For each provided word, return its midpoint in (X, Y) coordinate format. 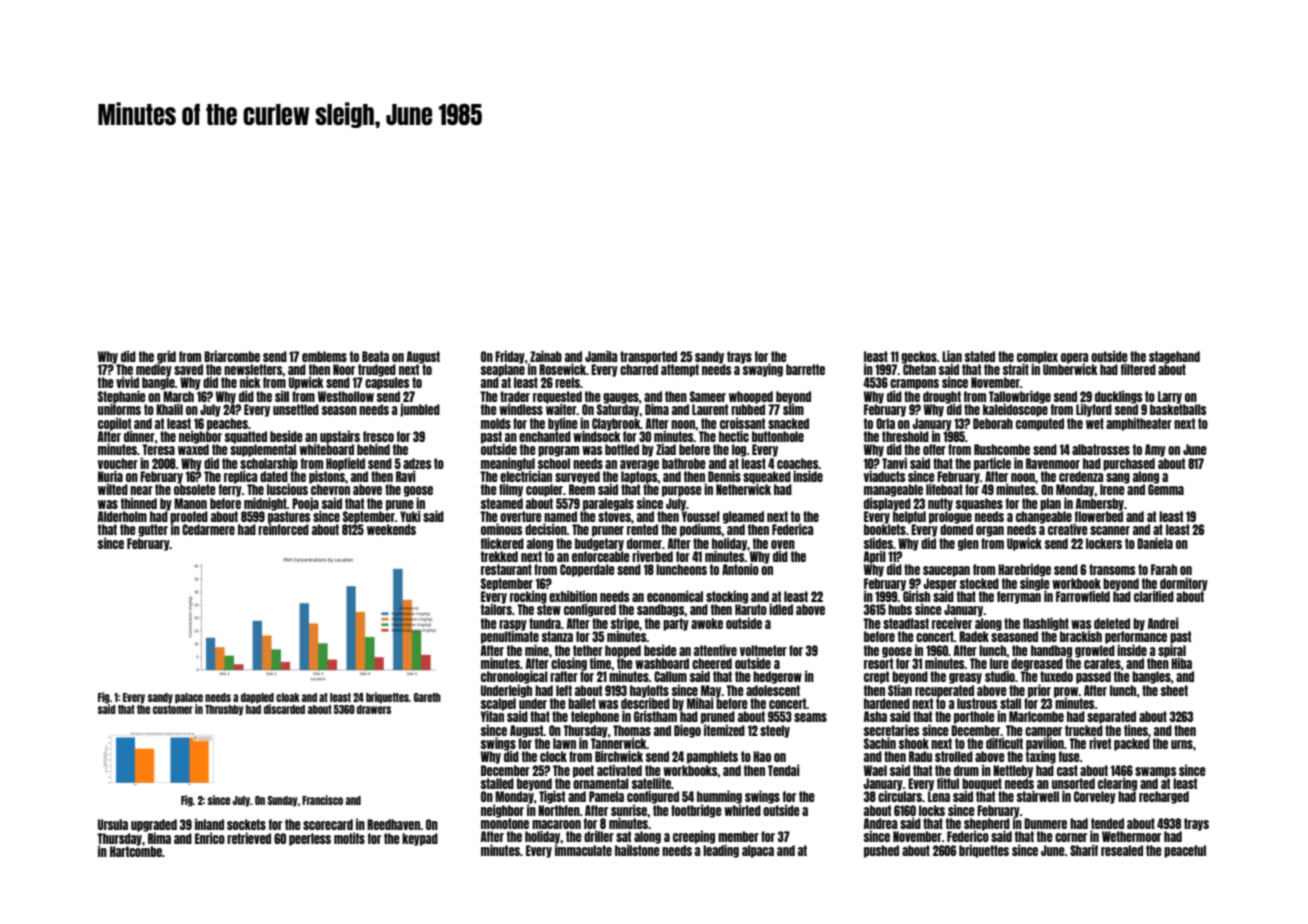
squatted (246, 437)
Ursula (113, 824)
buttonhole (778, 436)
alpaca (758, 851)
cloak (288, 697)
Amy (1155, 450)
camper (1043, 732)
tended (1107, 823)
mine (537, 650)
